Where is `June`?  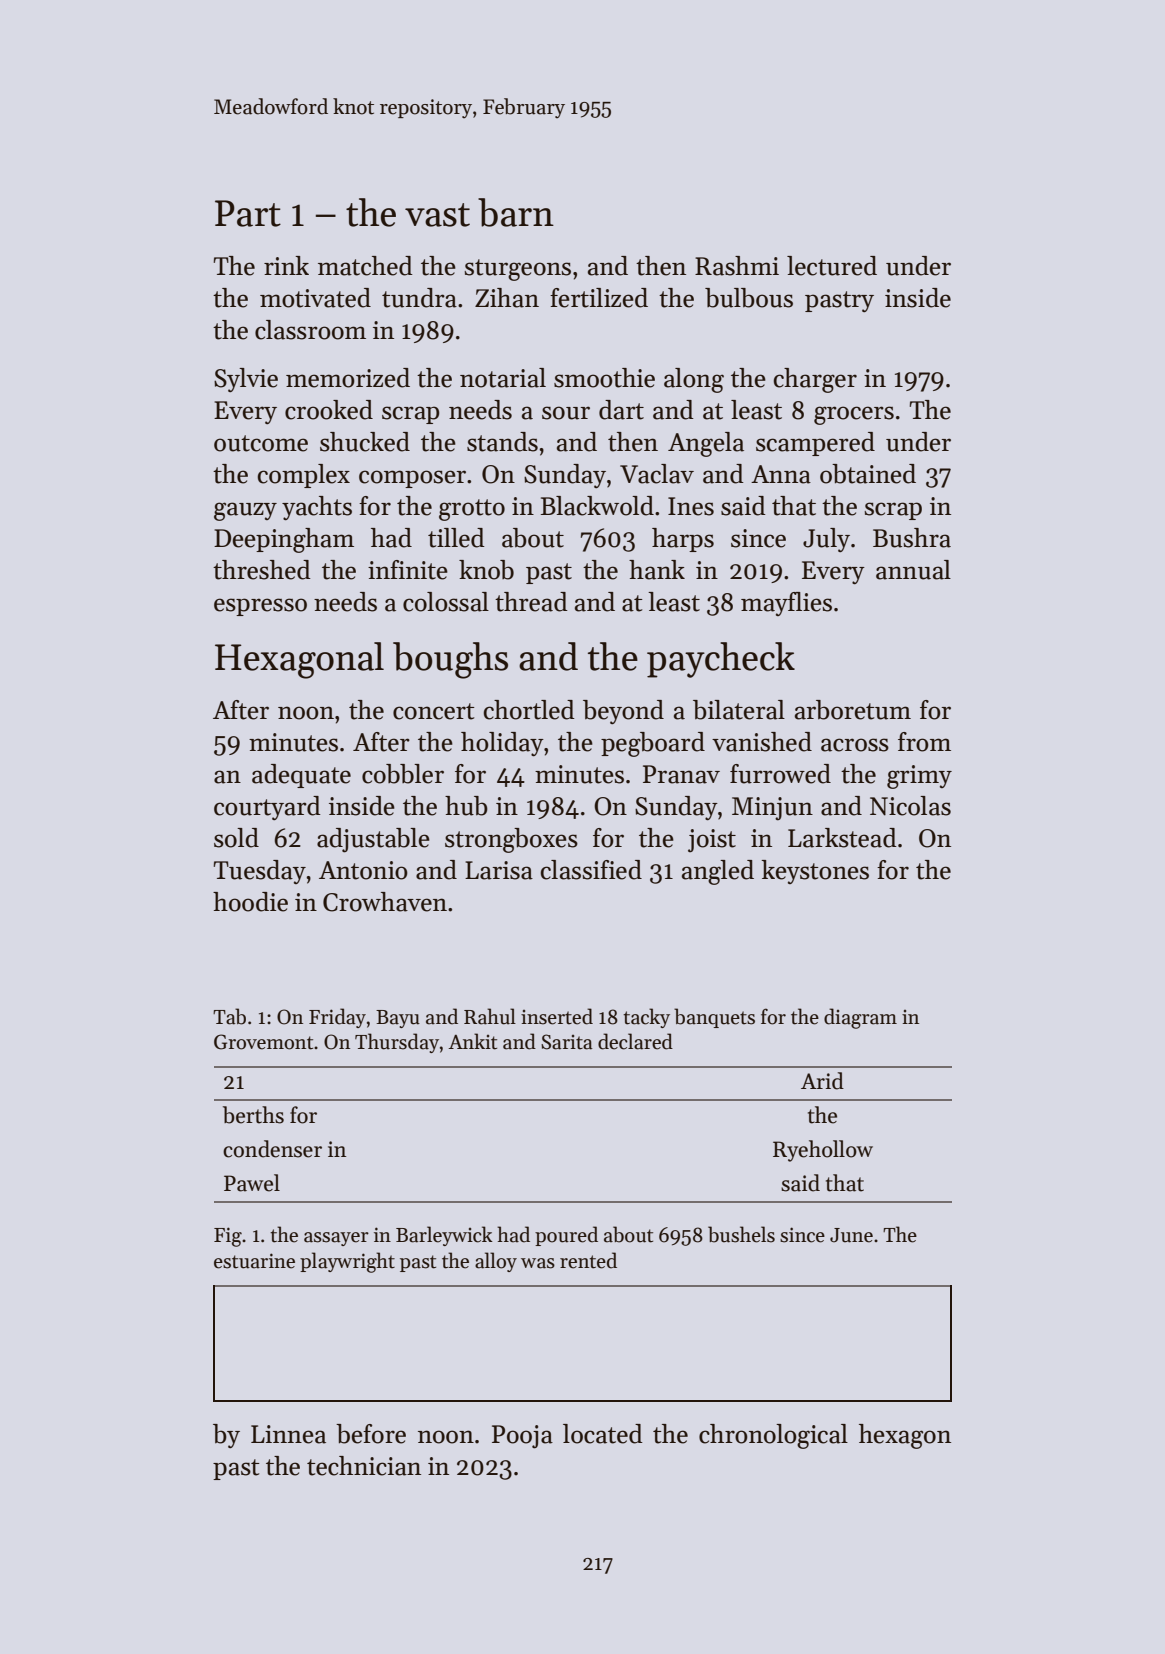
June is located at coordinates (851, 1235).
